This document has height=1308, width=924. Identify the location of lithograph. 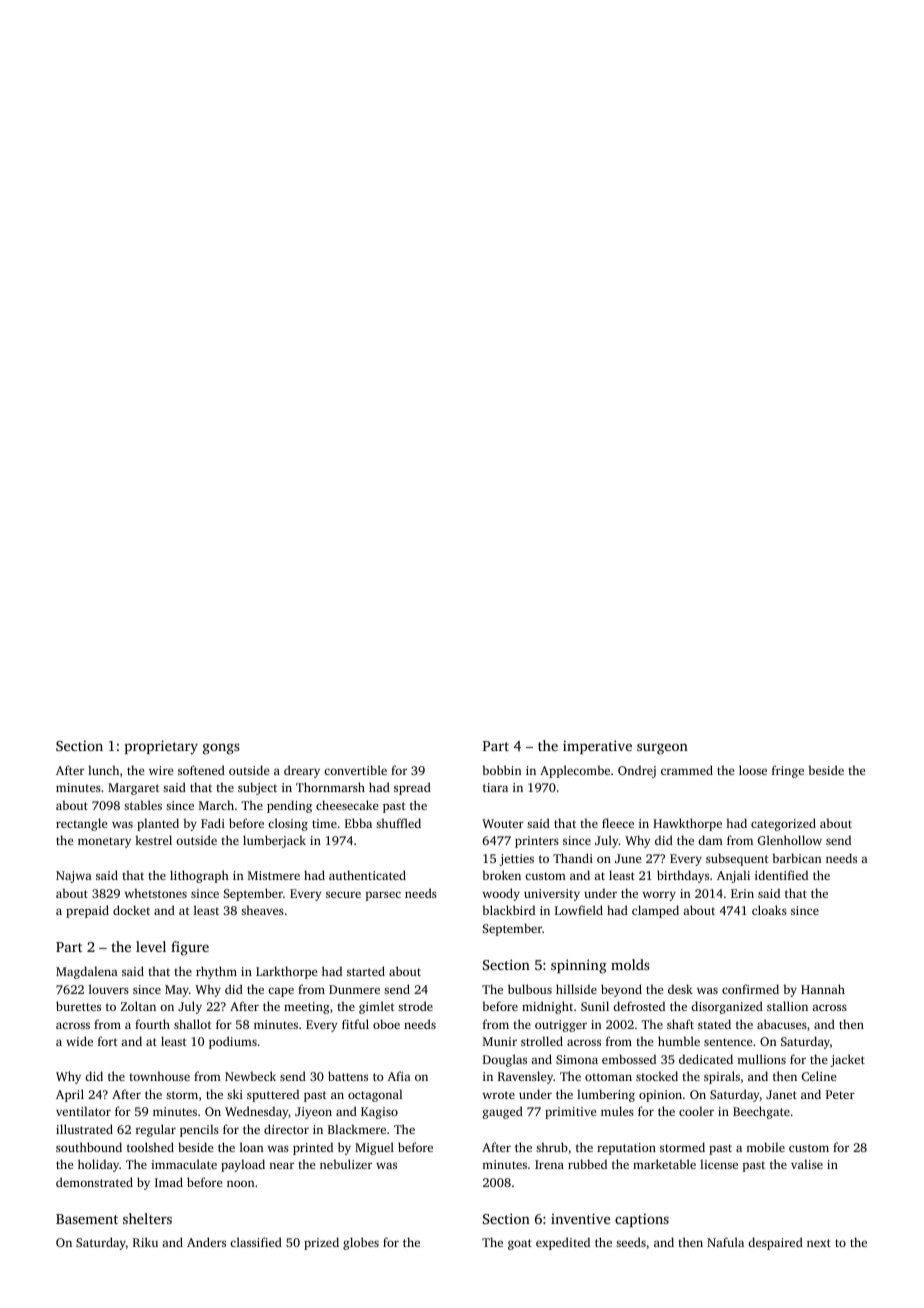
(199, 876).
